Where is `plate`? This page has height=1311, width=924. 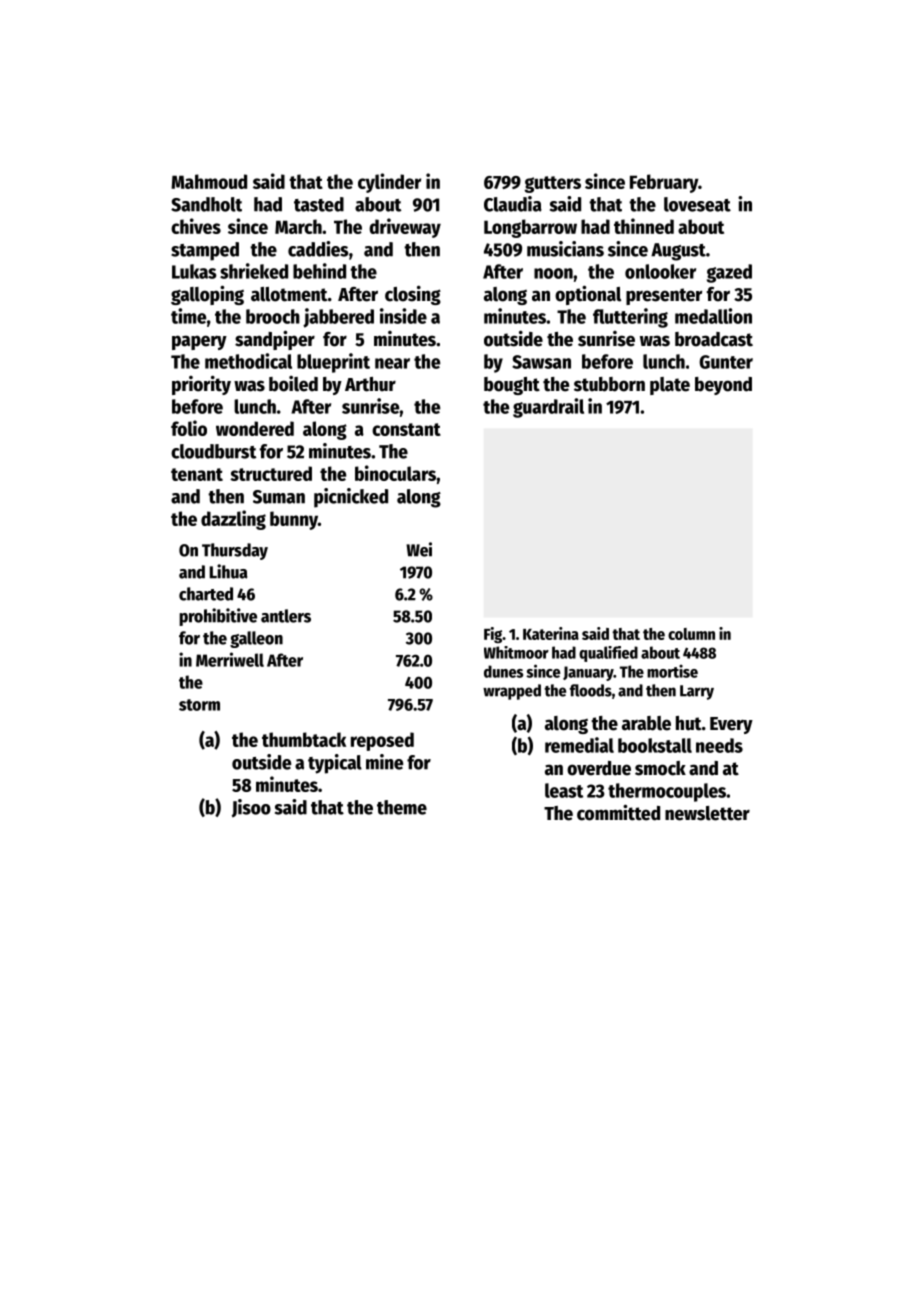 plate is located at coordinates (670, 386).
